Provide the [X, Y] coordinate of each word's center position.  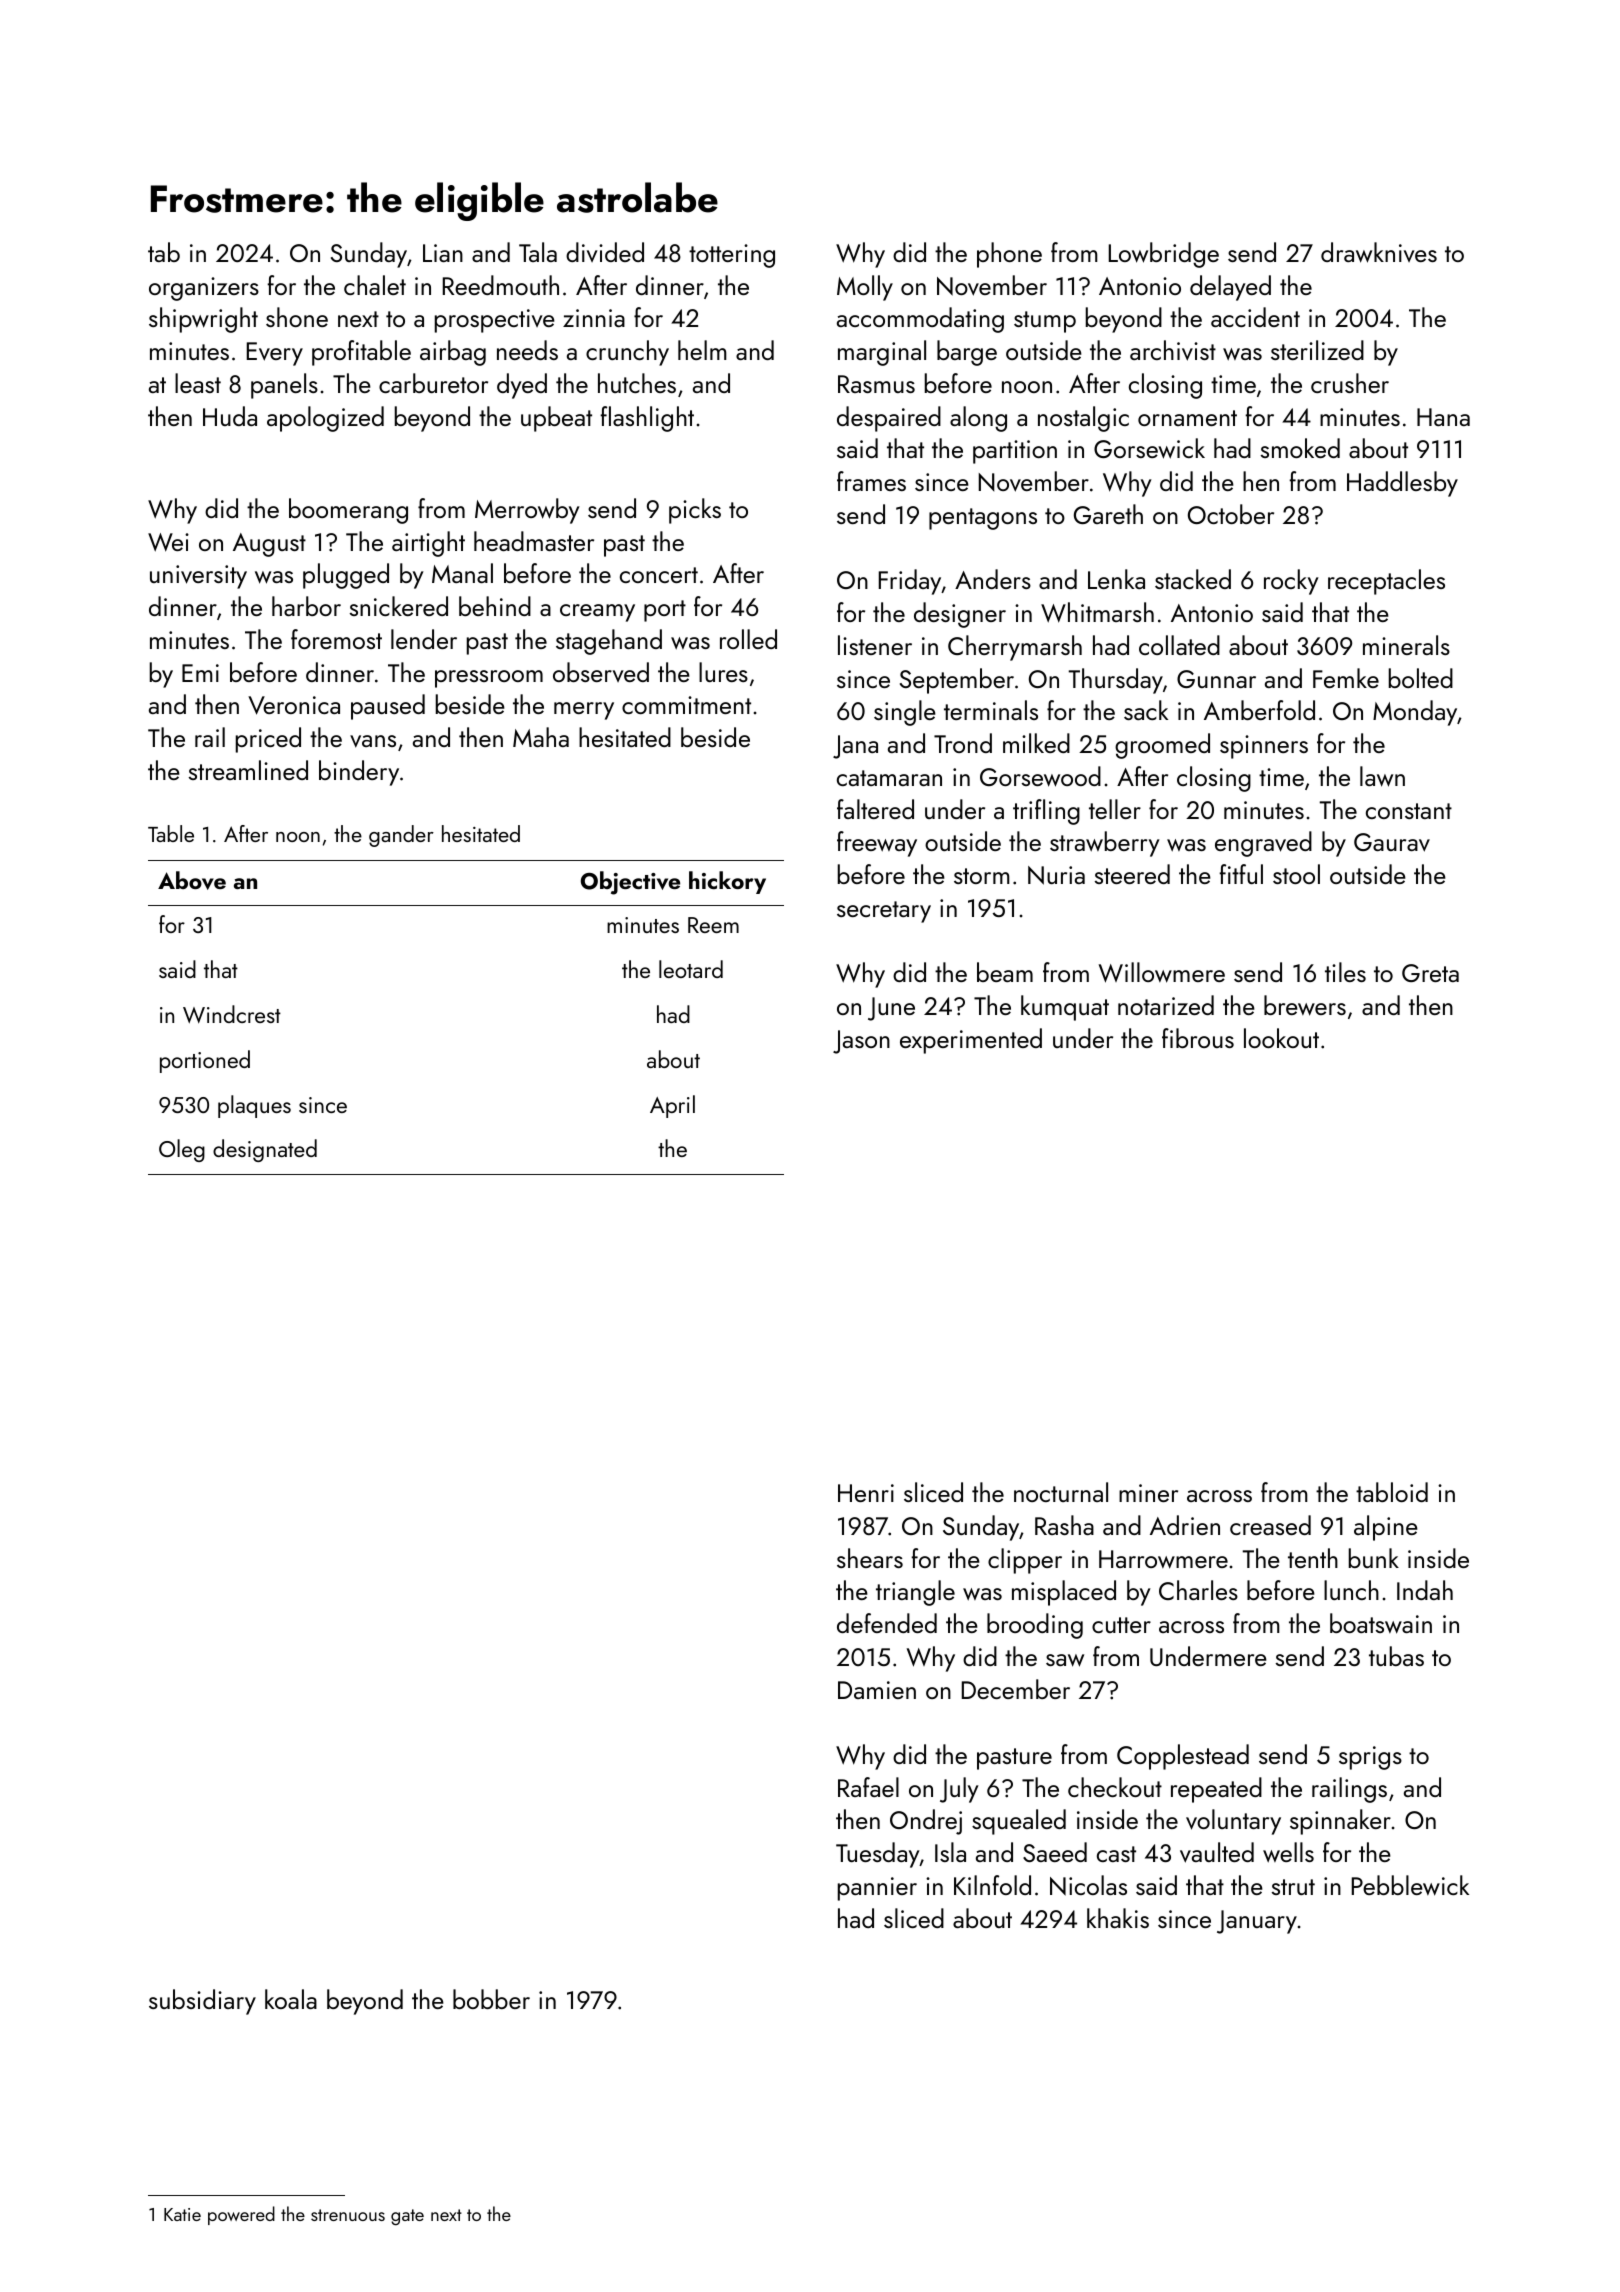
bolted [1421, 678]
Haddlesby [1402, 484]
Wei [168, 542]
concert [659, 575]
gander [401, 836]
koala [291, 1999]
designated [265, 1150]
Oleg [182, 1150]
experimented [971, 1041]
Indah [1425, 1590]
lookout [1281, 1038]
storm [982, 876]
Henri [866, 1493]
